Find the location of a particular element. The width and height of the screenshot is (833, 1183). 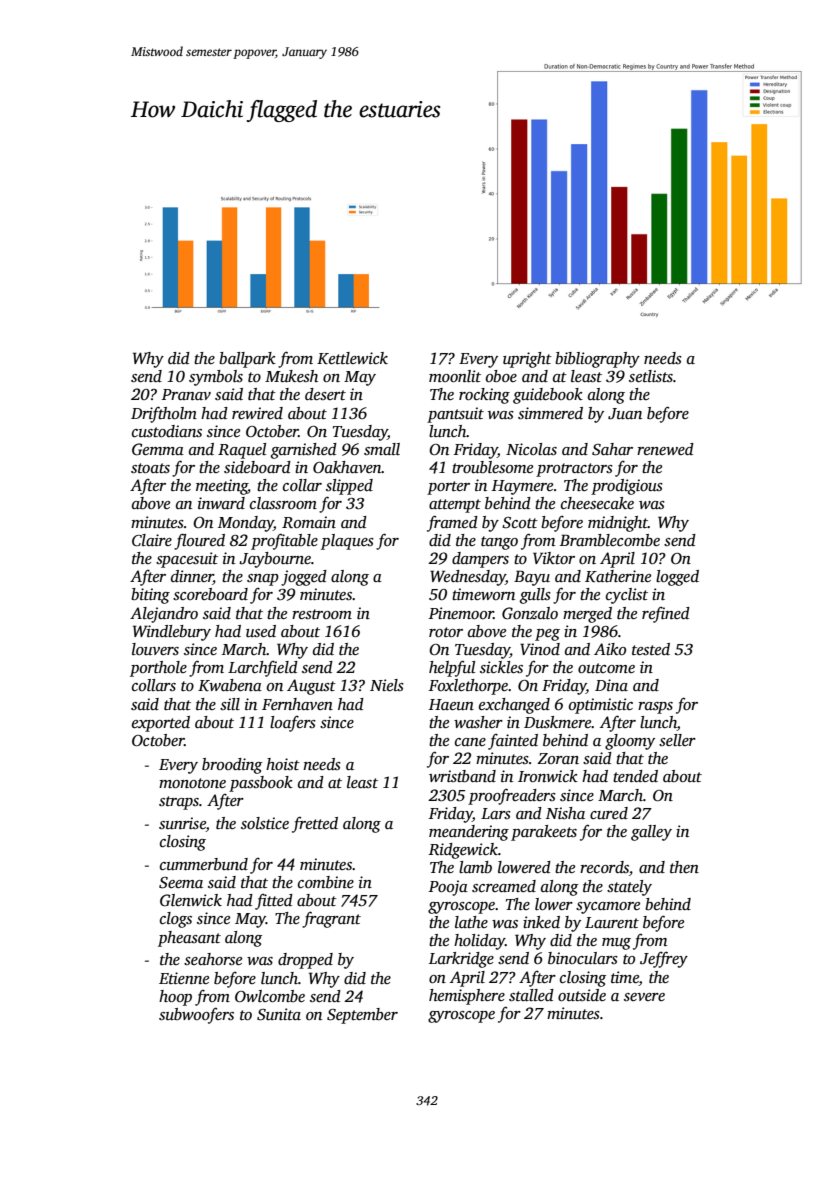

cheesecake is located at coordinates (597, 503).
